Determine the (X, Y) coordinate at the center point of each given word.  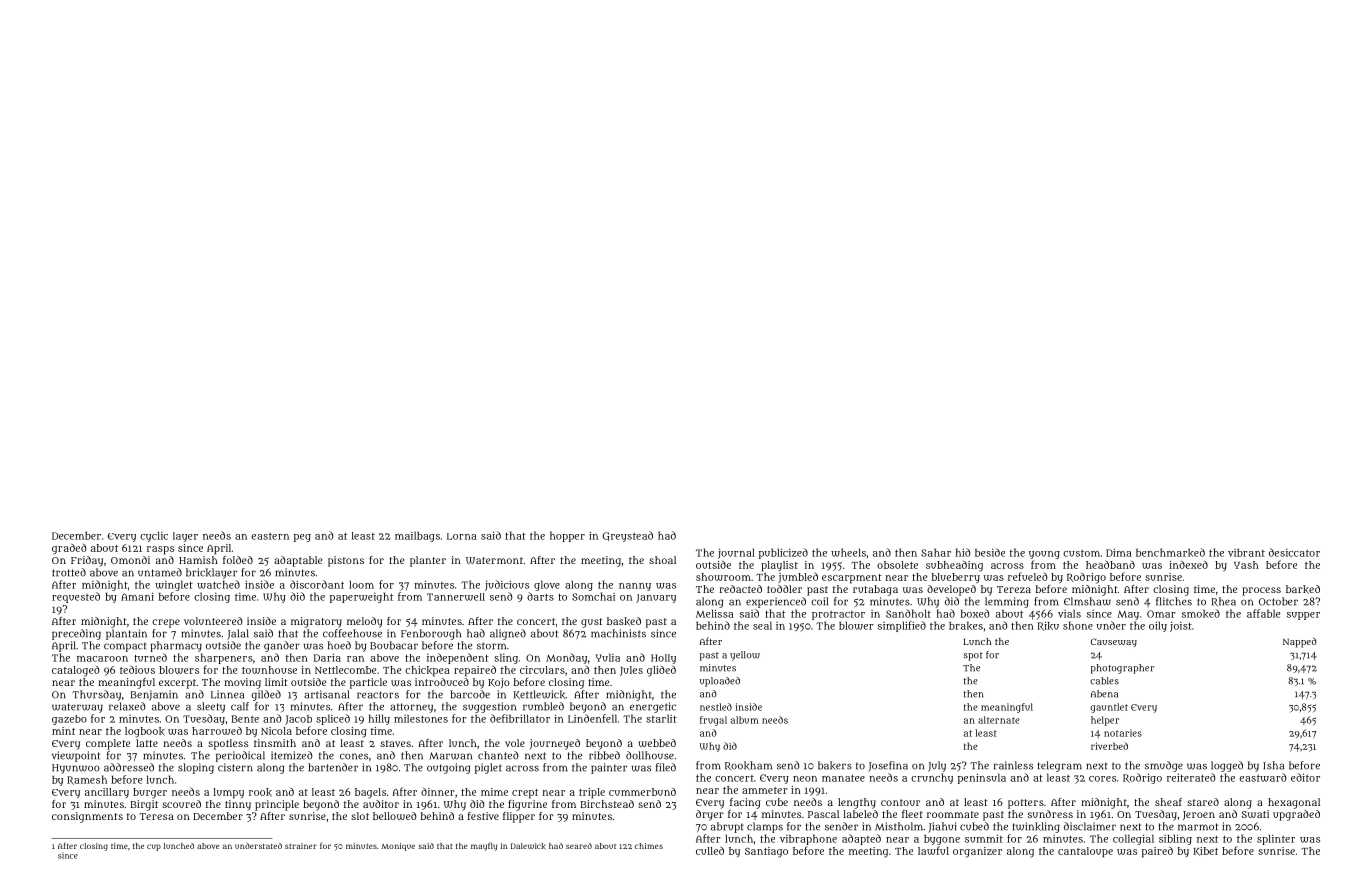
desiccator (1294, 552)
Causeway (1114, 642)
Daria (327, 657)
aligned (508, 634)
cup (154, 847)
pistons (346, 561)
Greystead (628, 536)
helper (1105, 721)
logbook (145, 732)
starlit (661, 718)
